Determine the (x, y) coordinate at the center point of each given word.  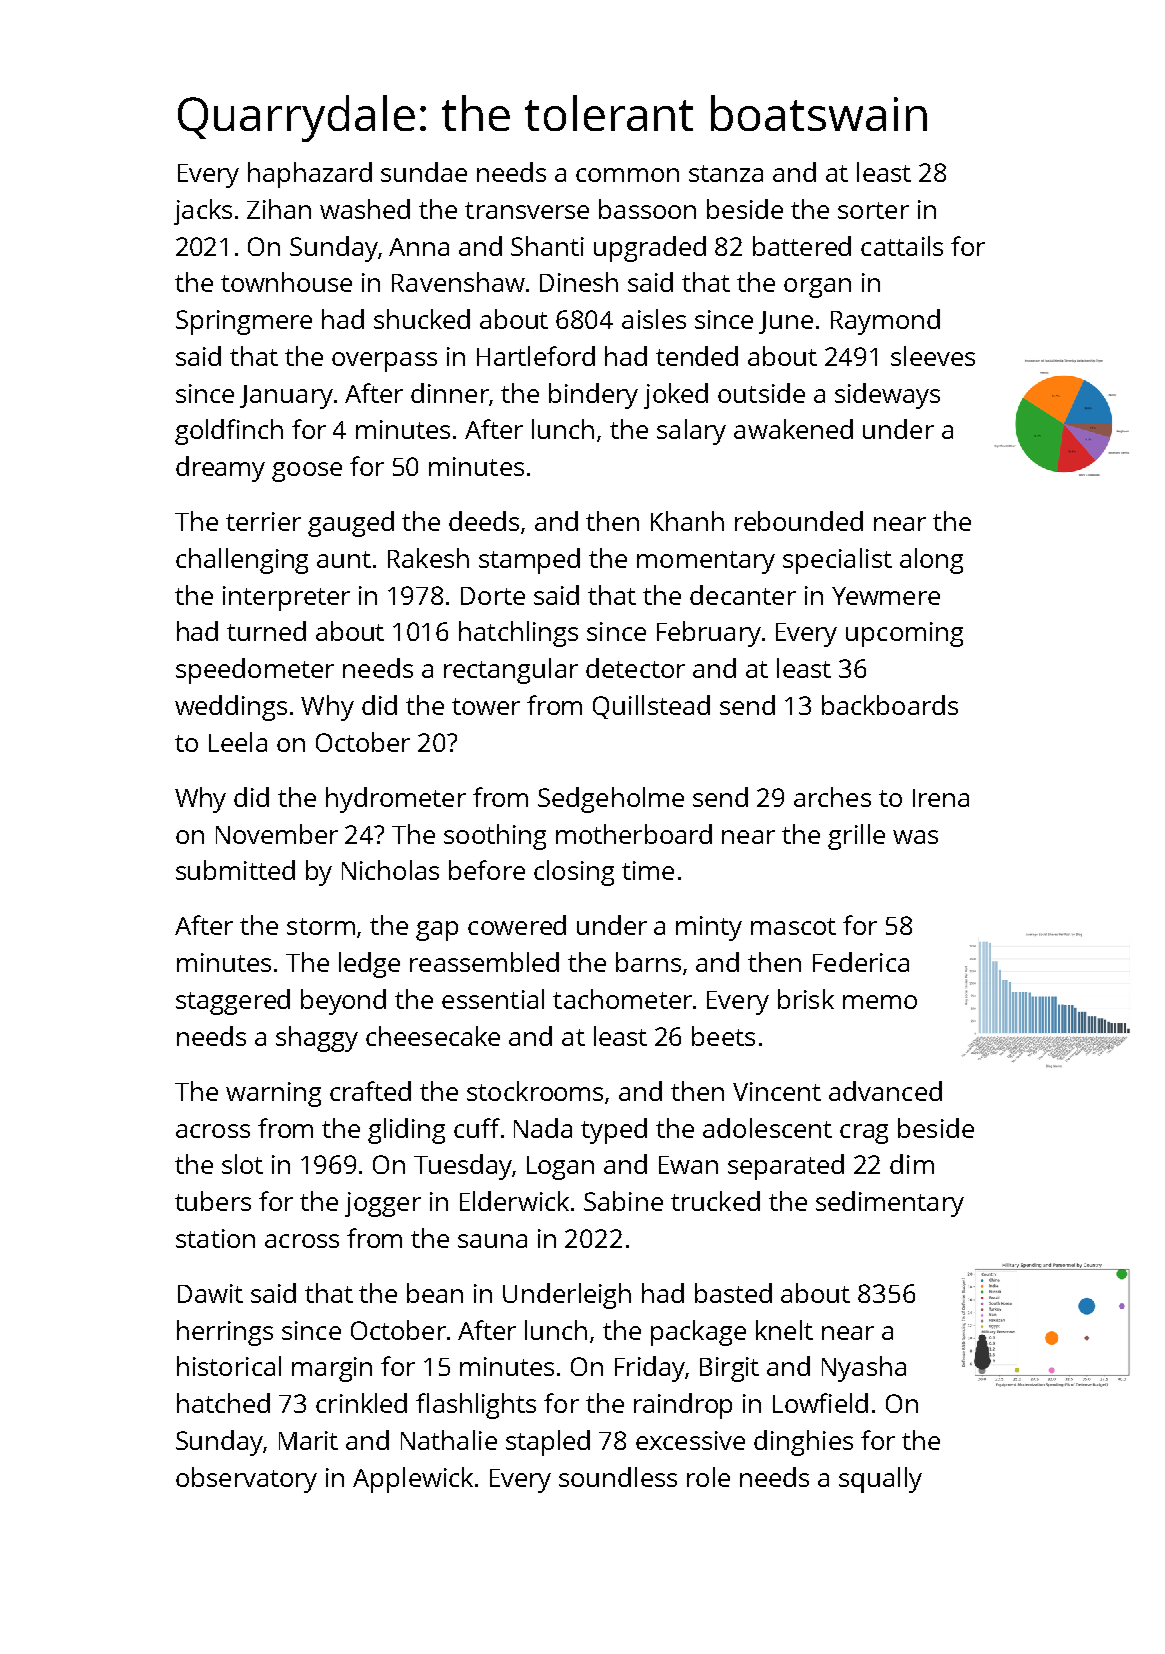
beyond (343, 1002)
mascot (793, 926)
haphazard (310, 175)
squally (880, 1480)
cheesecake (433, 1036)
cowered (517, 925)
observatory (246, 1480)
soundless (618, 1477)
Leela (238, 742)
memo (880, 1002)
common (627, 175)
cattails (902, 246)
